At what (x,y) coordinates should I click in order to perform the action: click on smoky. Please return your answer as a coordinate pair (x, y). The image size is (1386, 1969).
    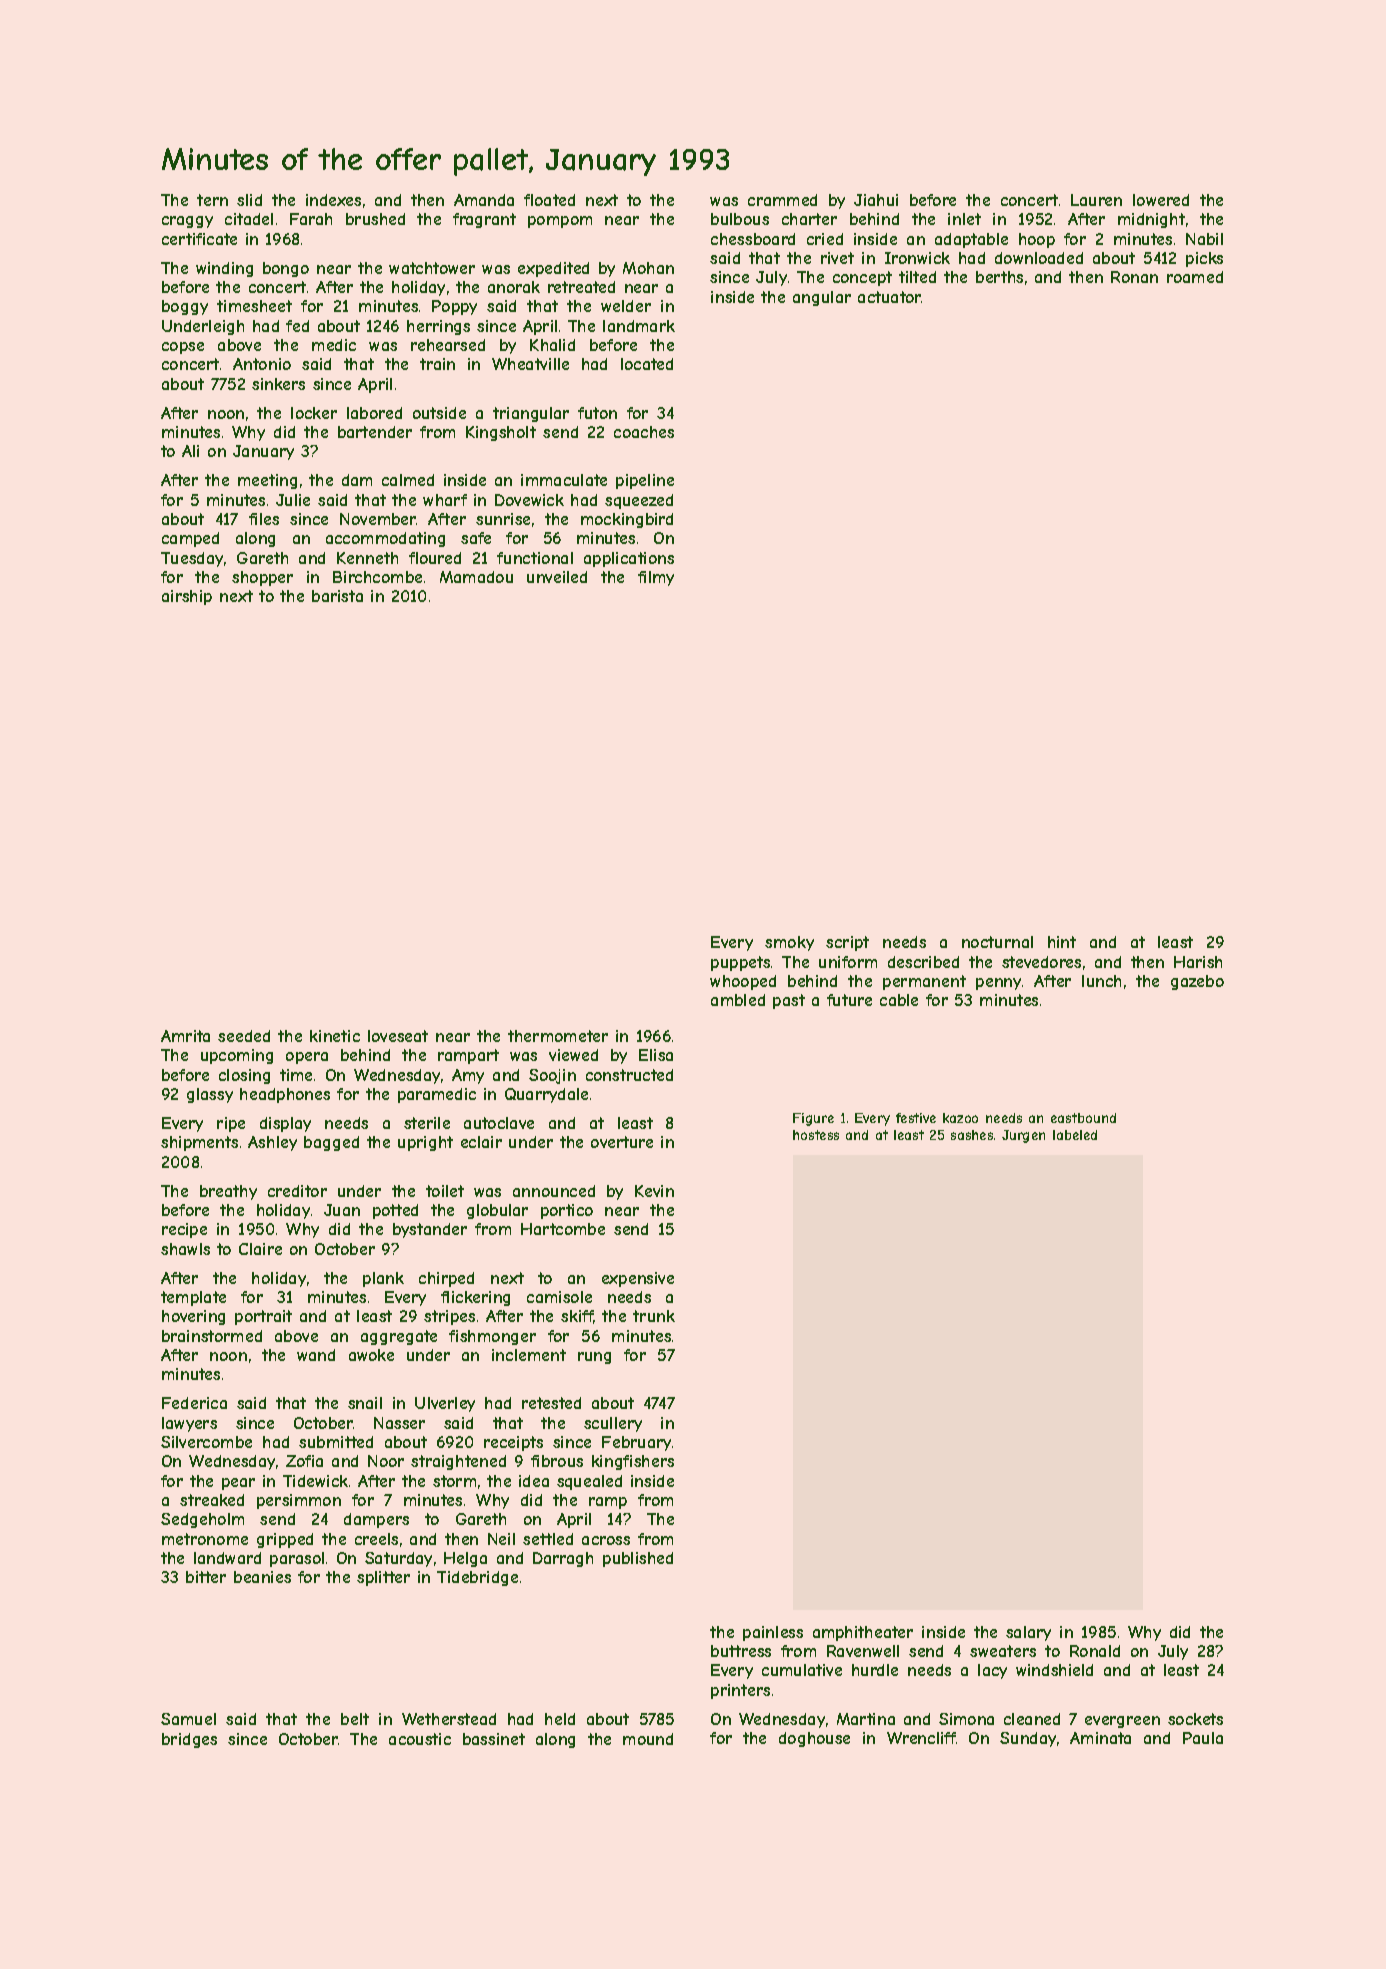
    Looking at the image, I should click on (789, 943).
